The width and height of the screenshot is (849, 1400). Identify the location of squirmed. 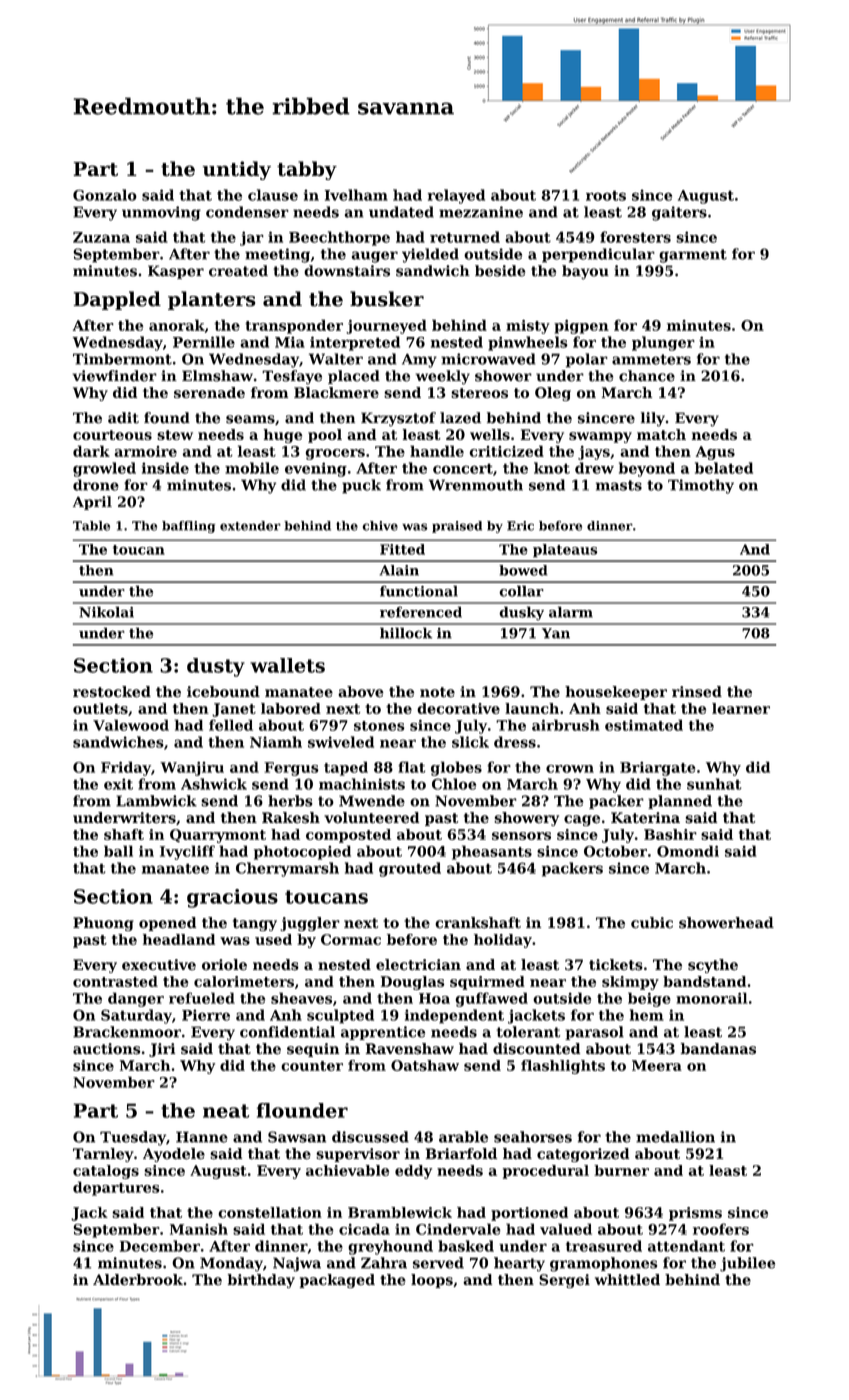
(487, 983).
